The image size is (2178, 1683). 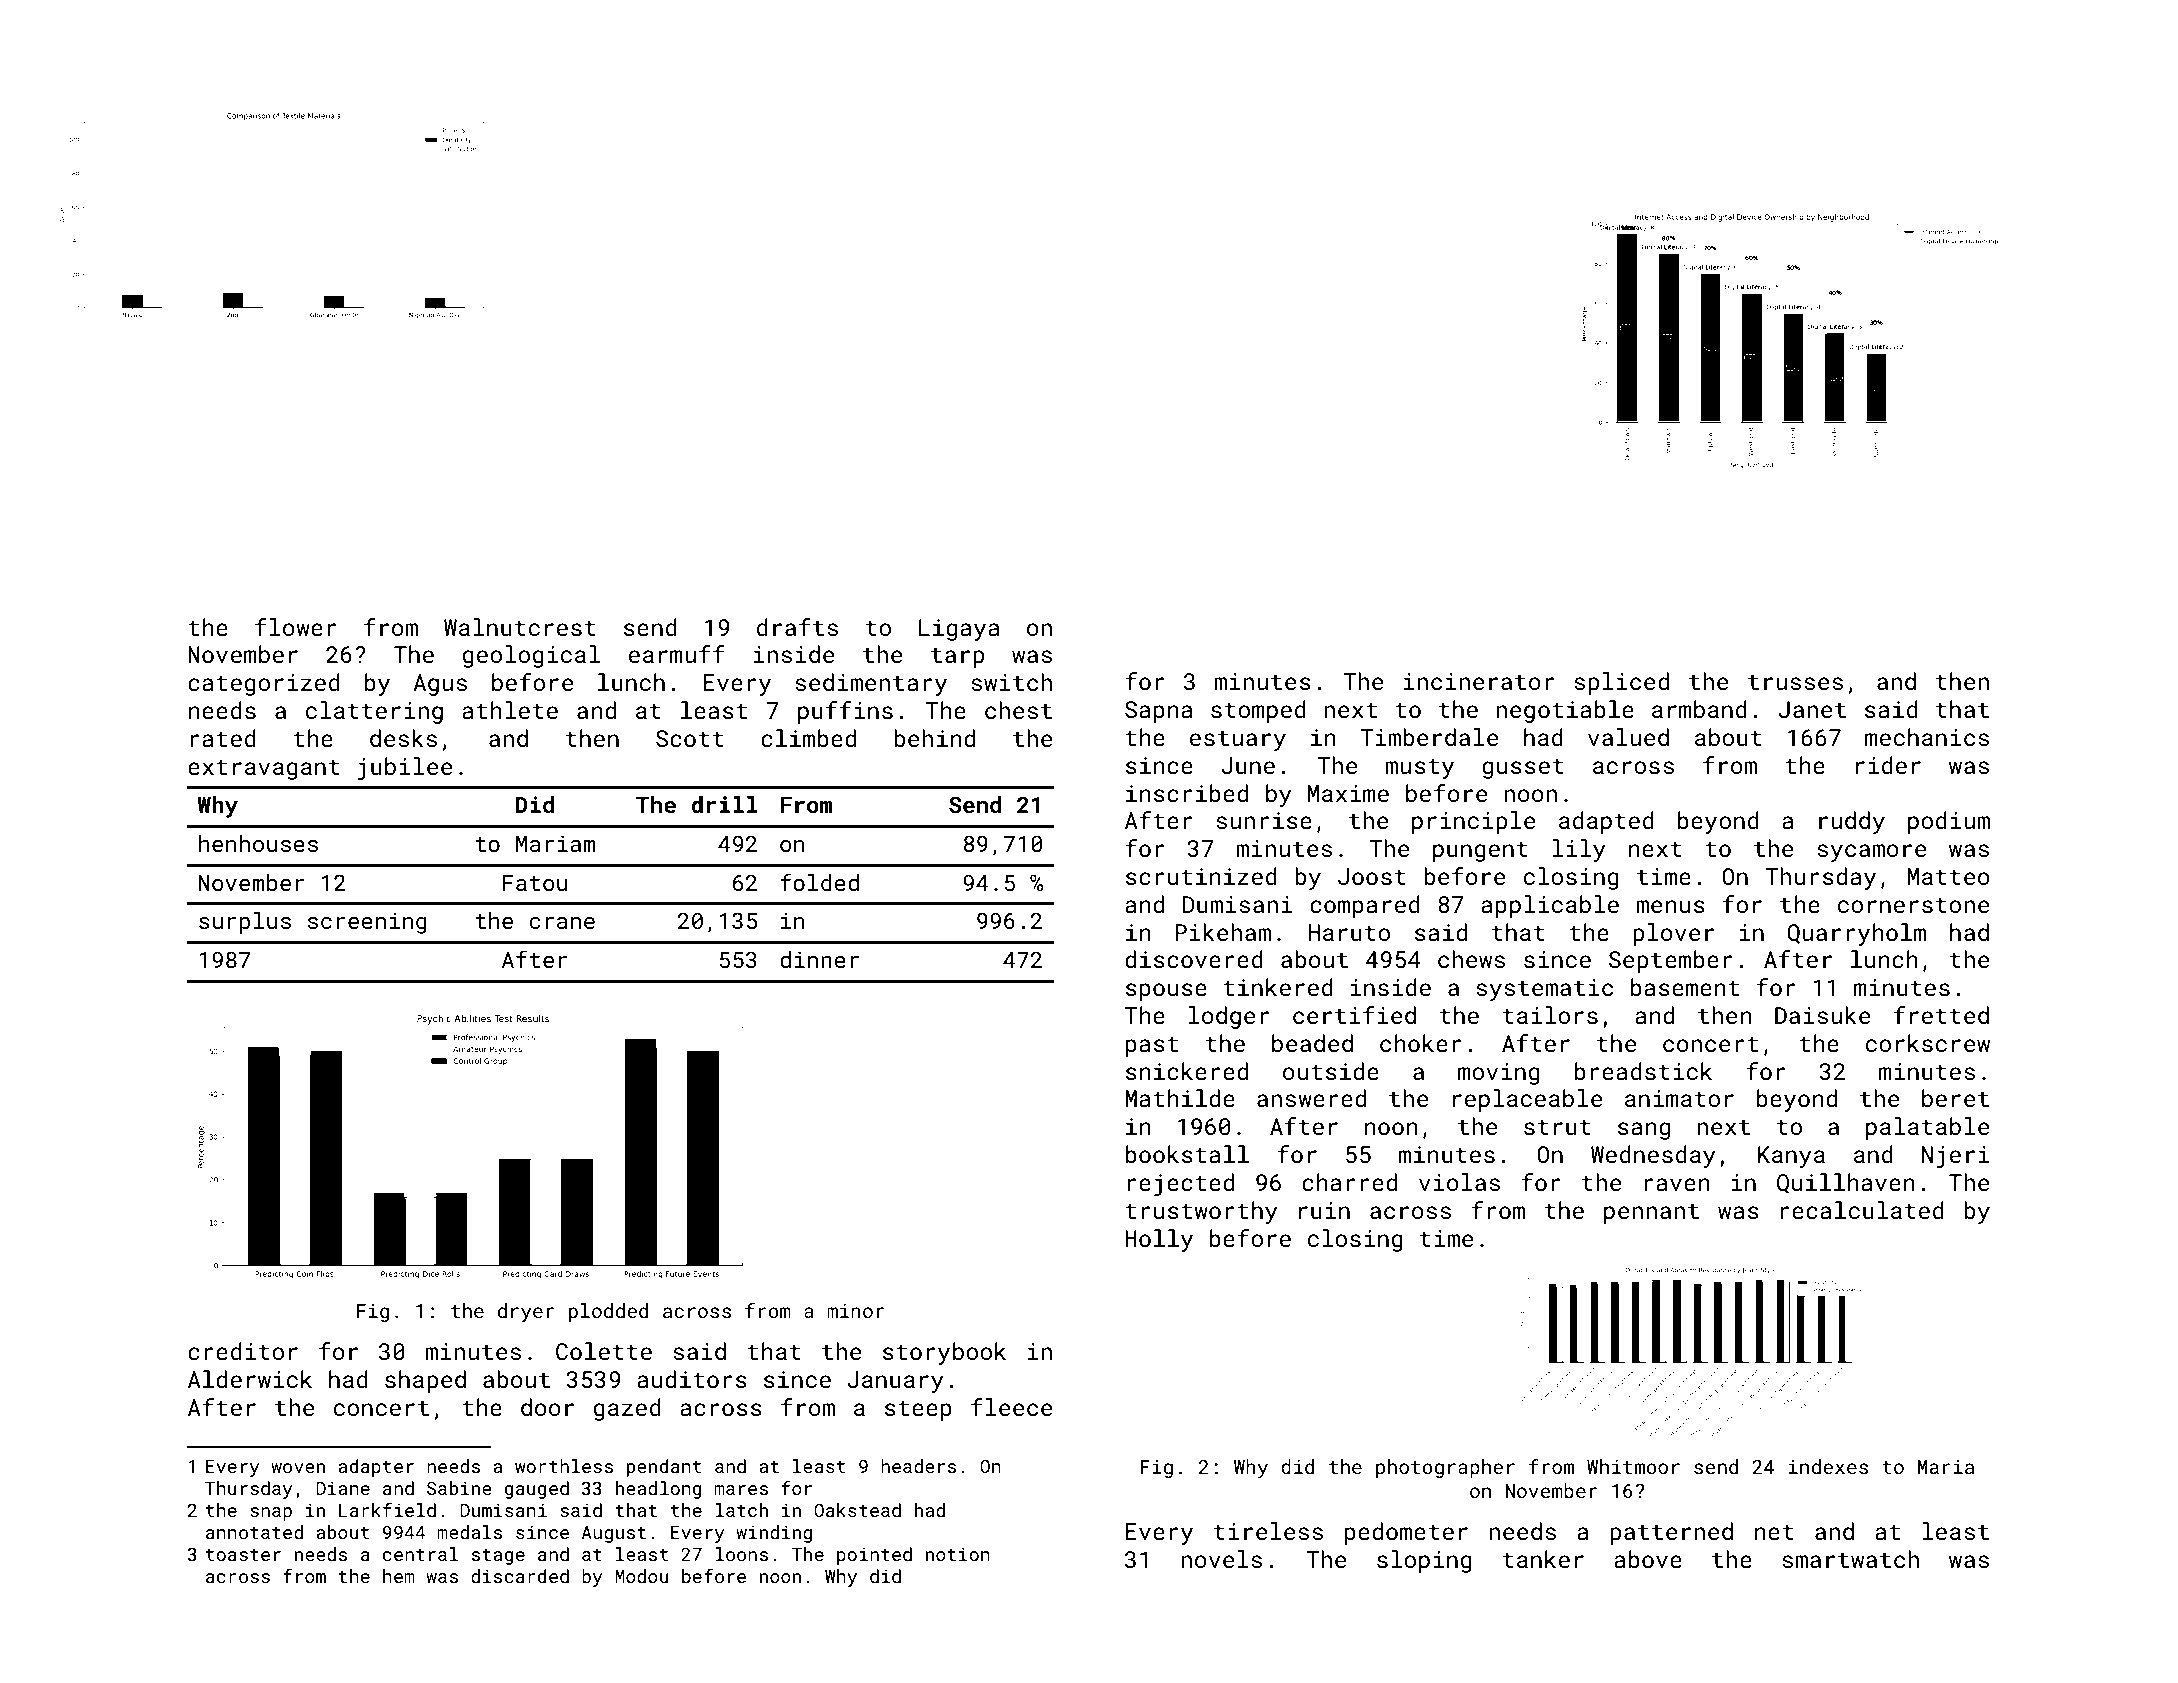 What do you see at coordinates (367, 923) in the page?
I see `screening` at bounding box center [367, 923].
